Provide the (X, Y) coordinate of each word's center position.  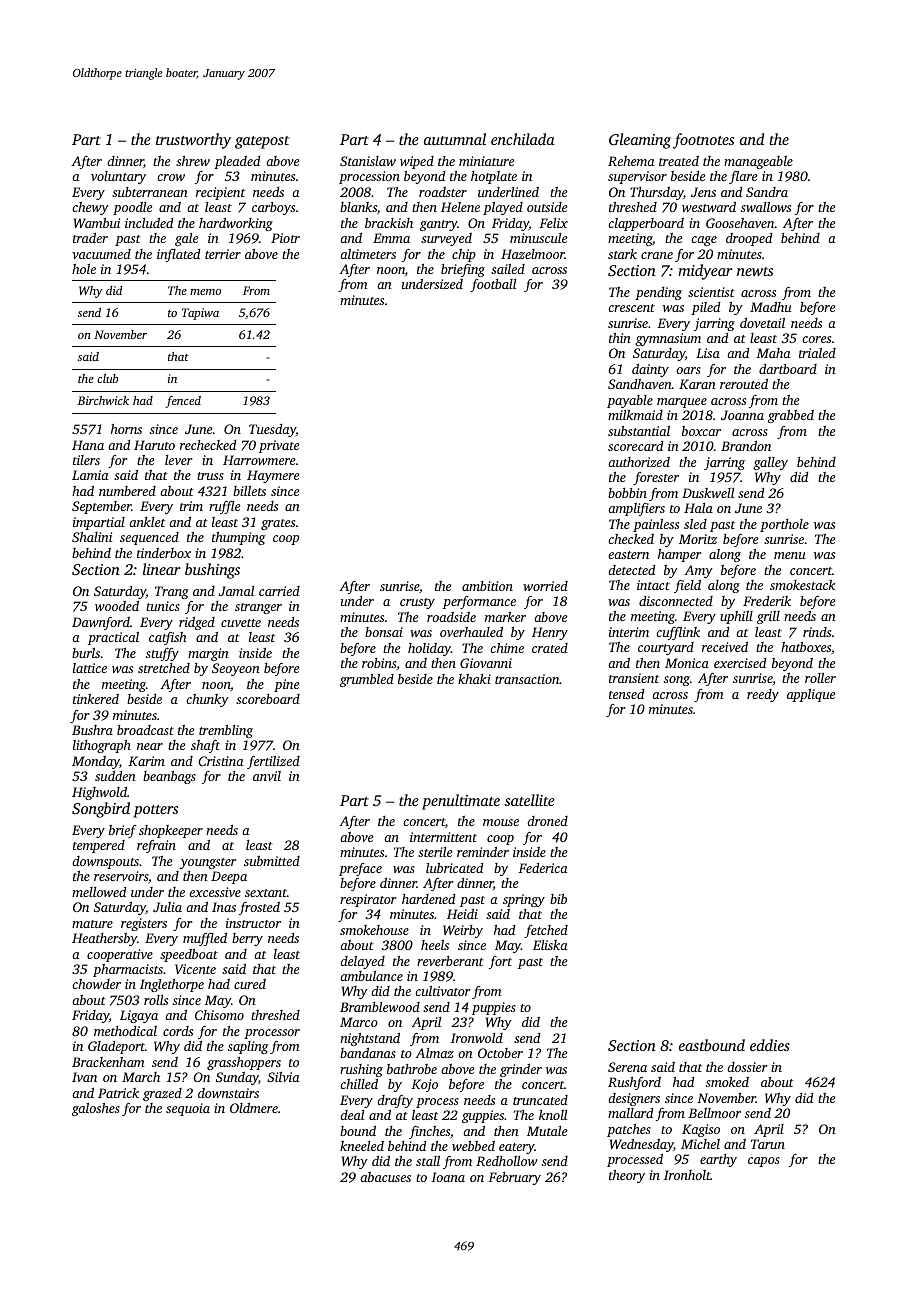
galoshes (96, 1109)
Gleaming (640, 141)
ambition (487, 586)
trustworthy (193, 141)
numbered (127, 491)
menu (790, 555)
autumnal (455, 139)
